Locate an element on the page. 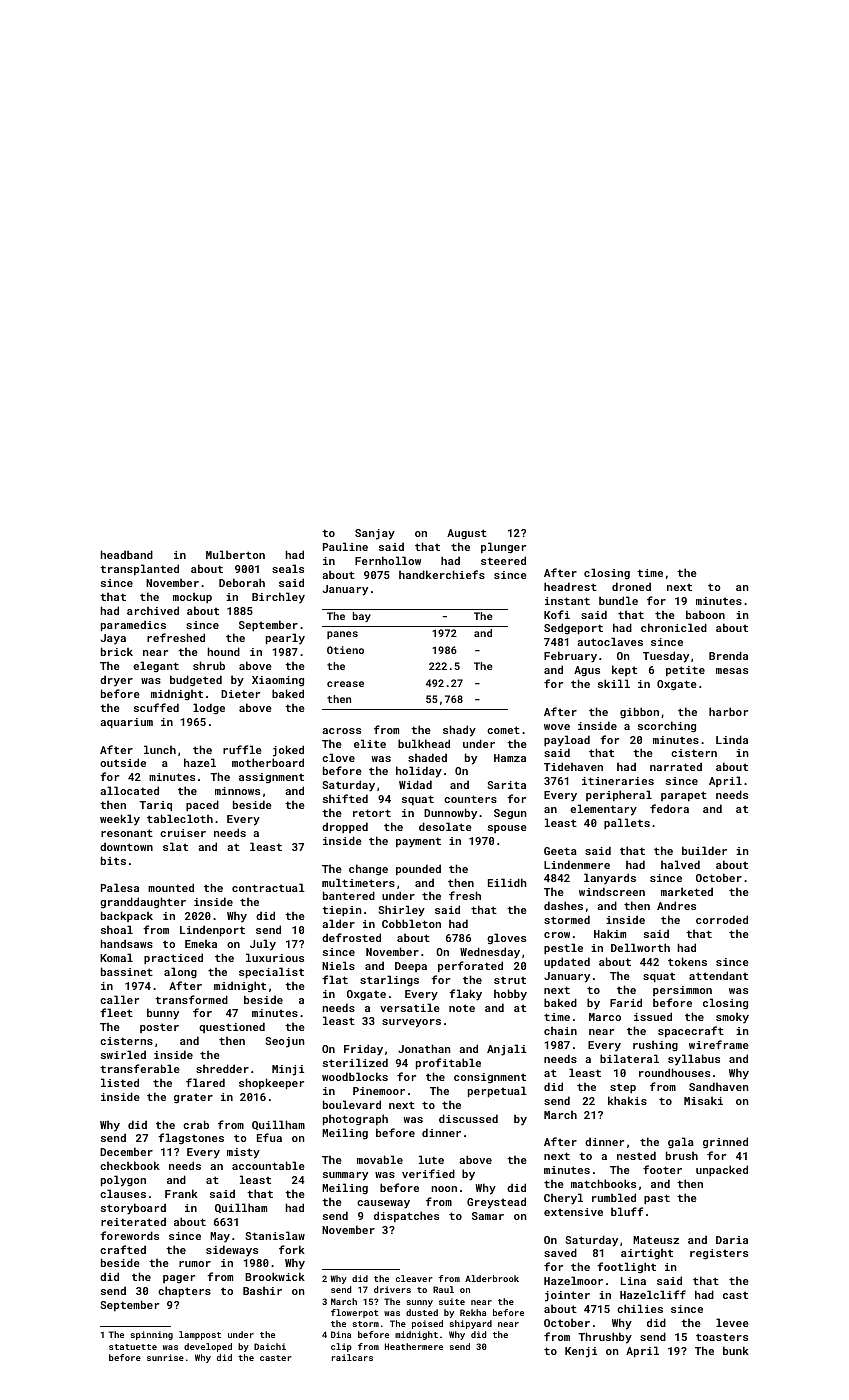 The image size is (849, 1400). bilateral is located at coordinates (629, 1058).
